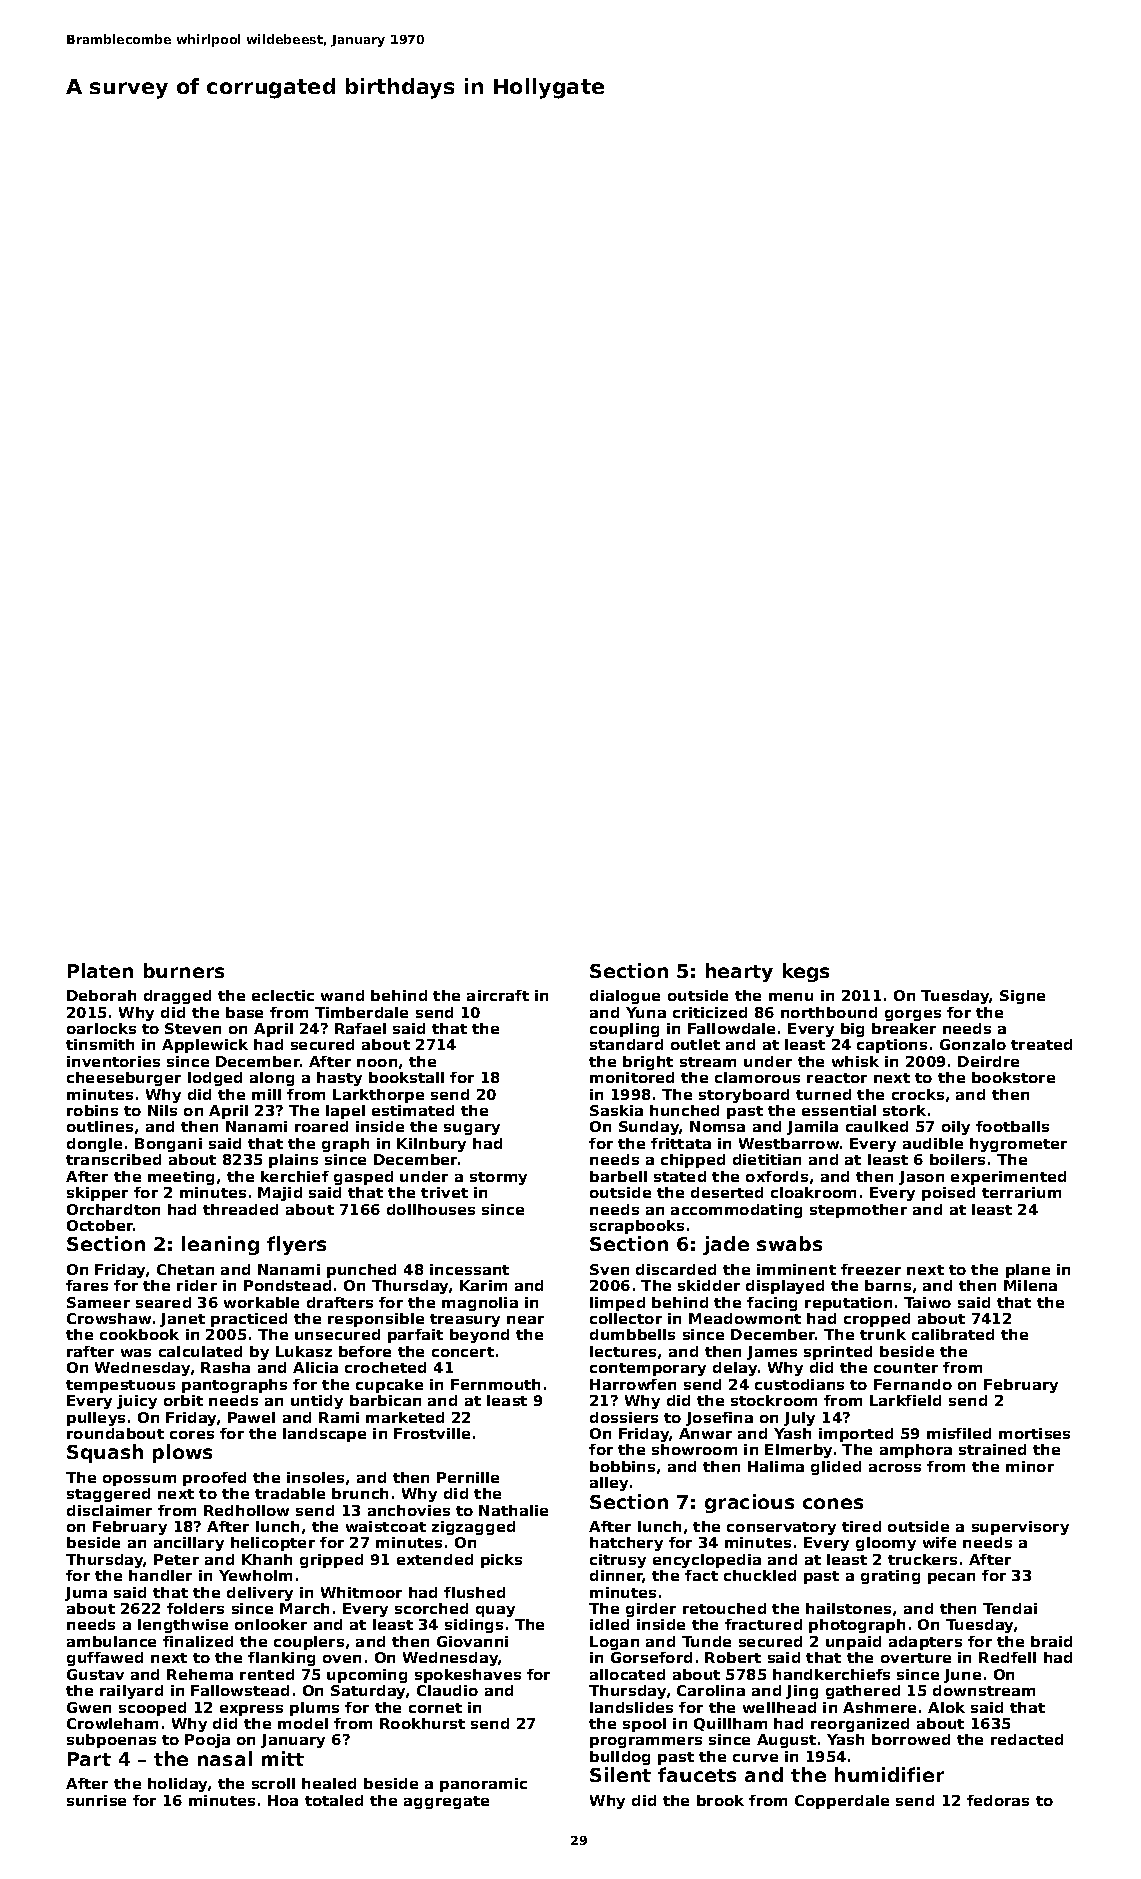  I want to click on hatchery, so click(626, 1544).
